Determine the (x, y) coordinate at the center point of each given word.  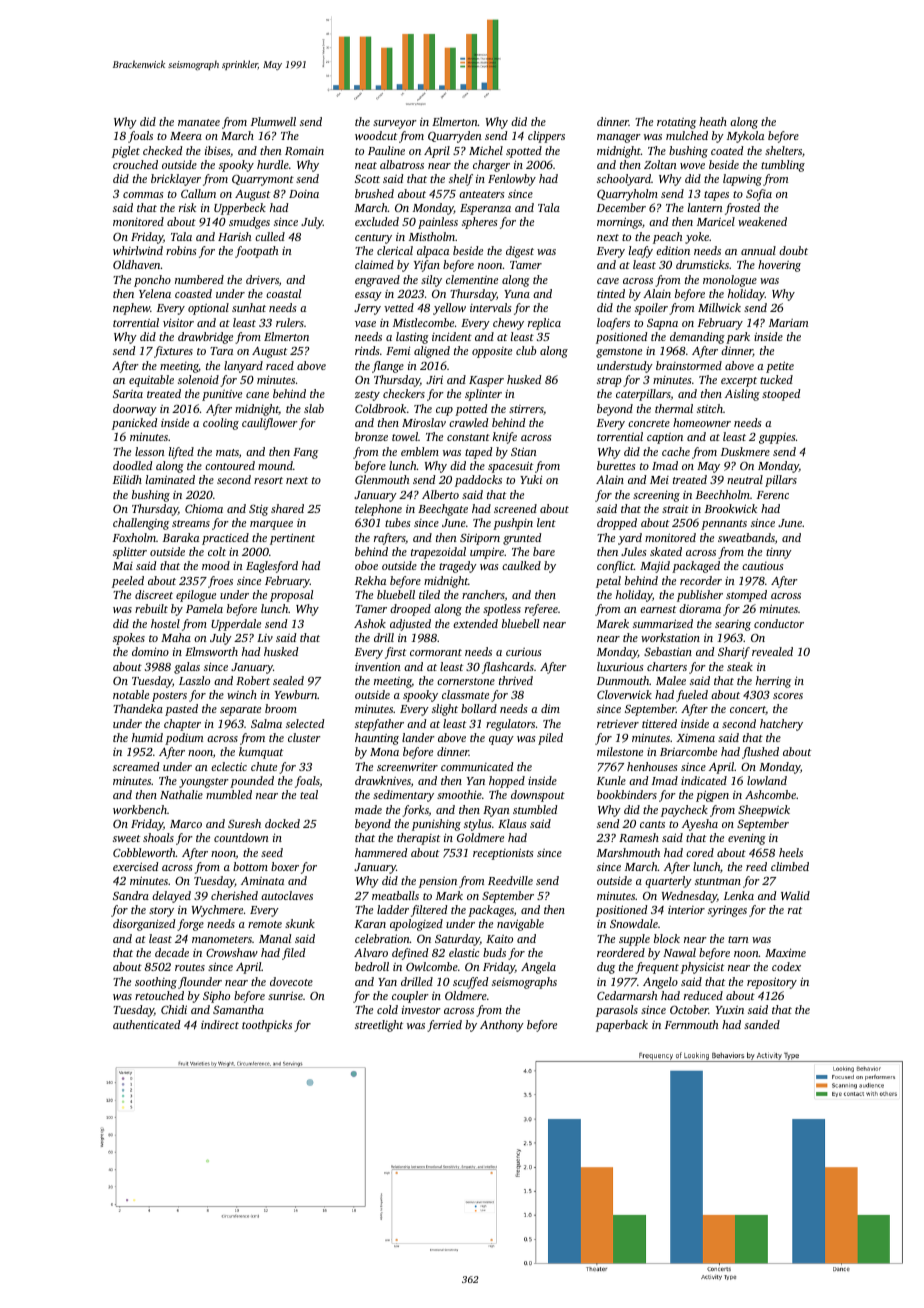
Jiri (434, 379)
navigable (520, 925)
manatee (199, 122)
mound (275, 465)
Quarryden (455, 137)
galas (187, 668)
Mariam (788, 323)
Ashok (370, 623)
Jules (634, 551)
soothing (156, 983)
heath (713, 121)
